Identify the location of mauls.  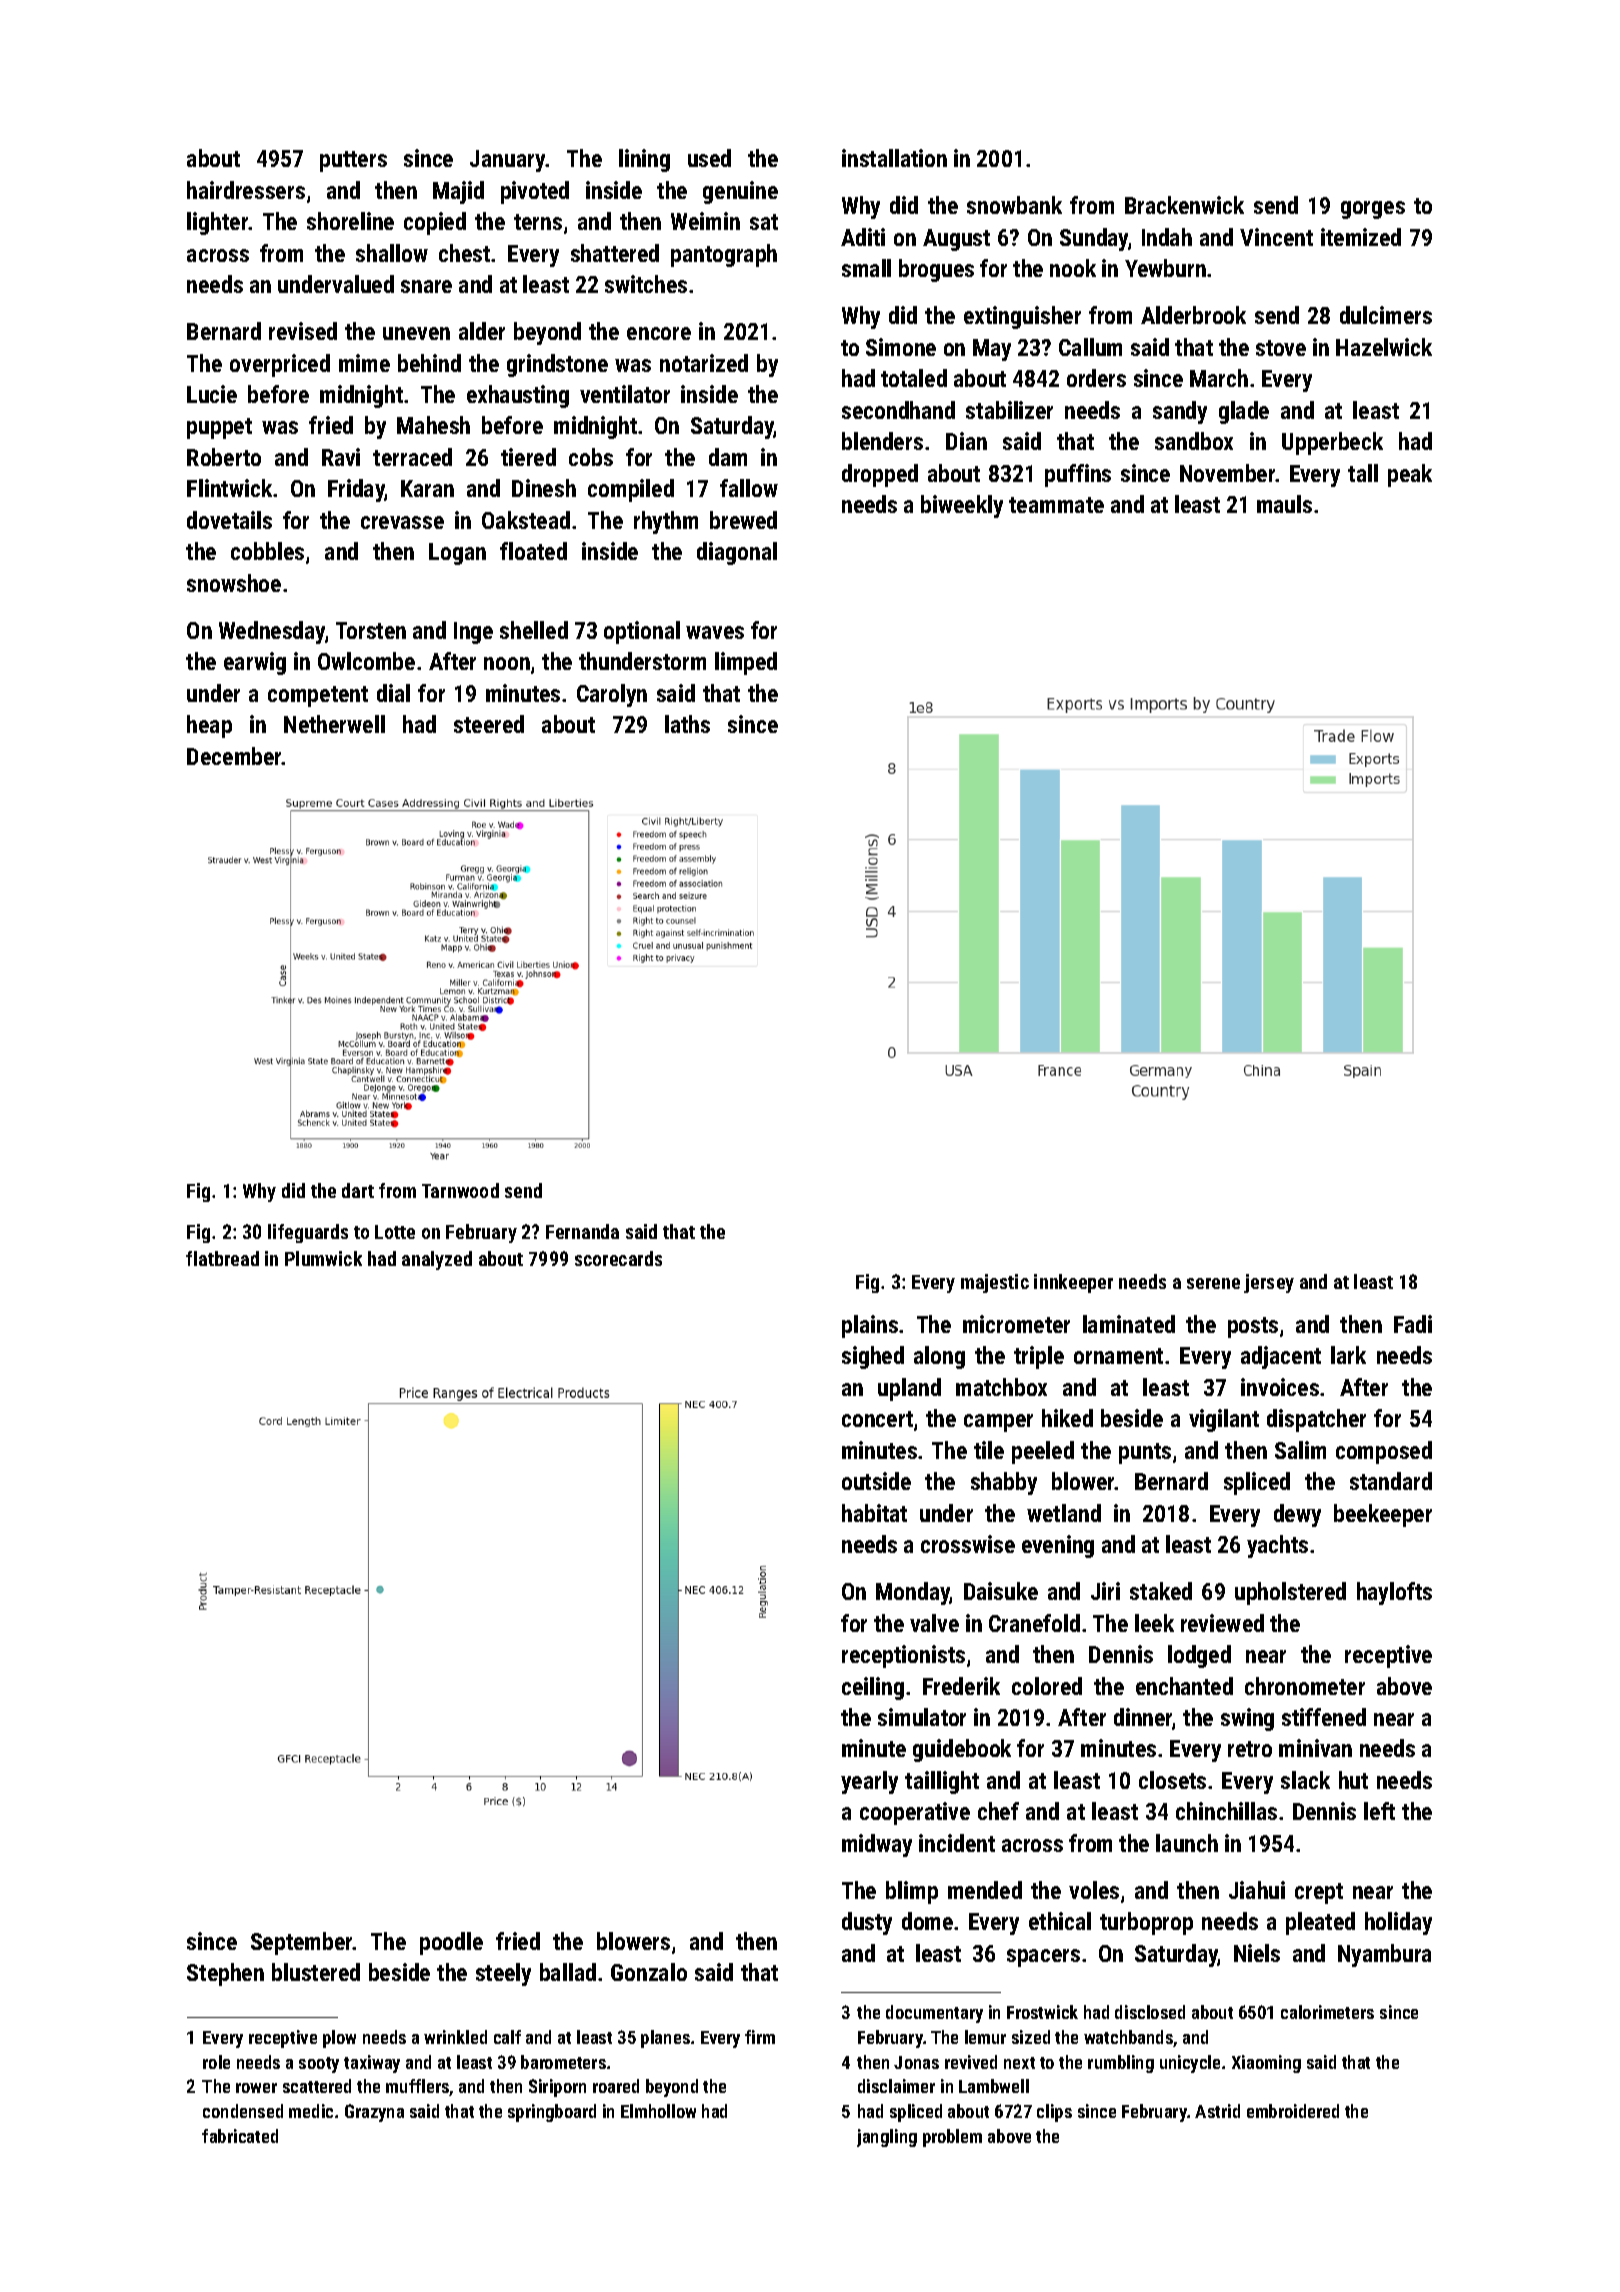
(1284, 504).
